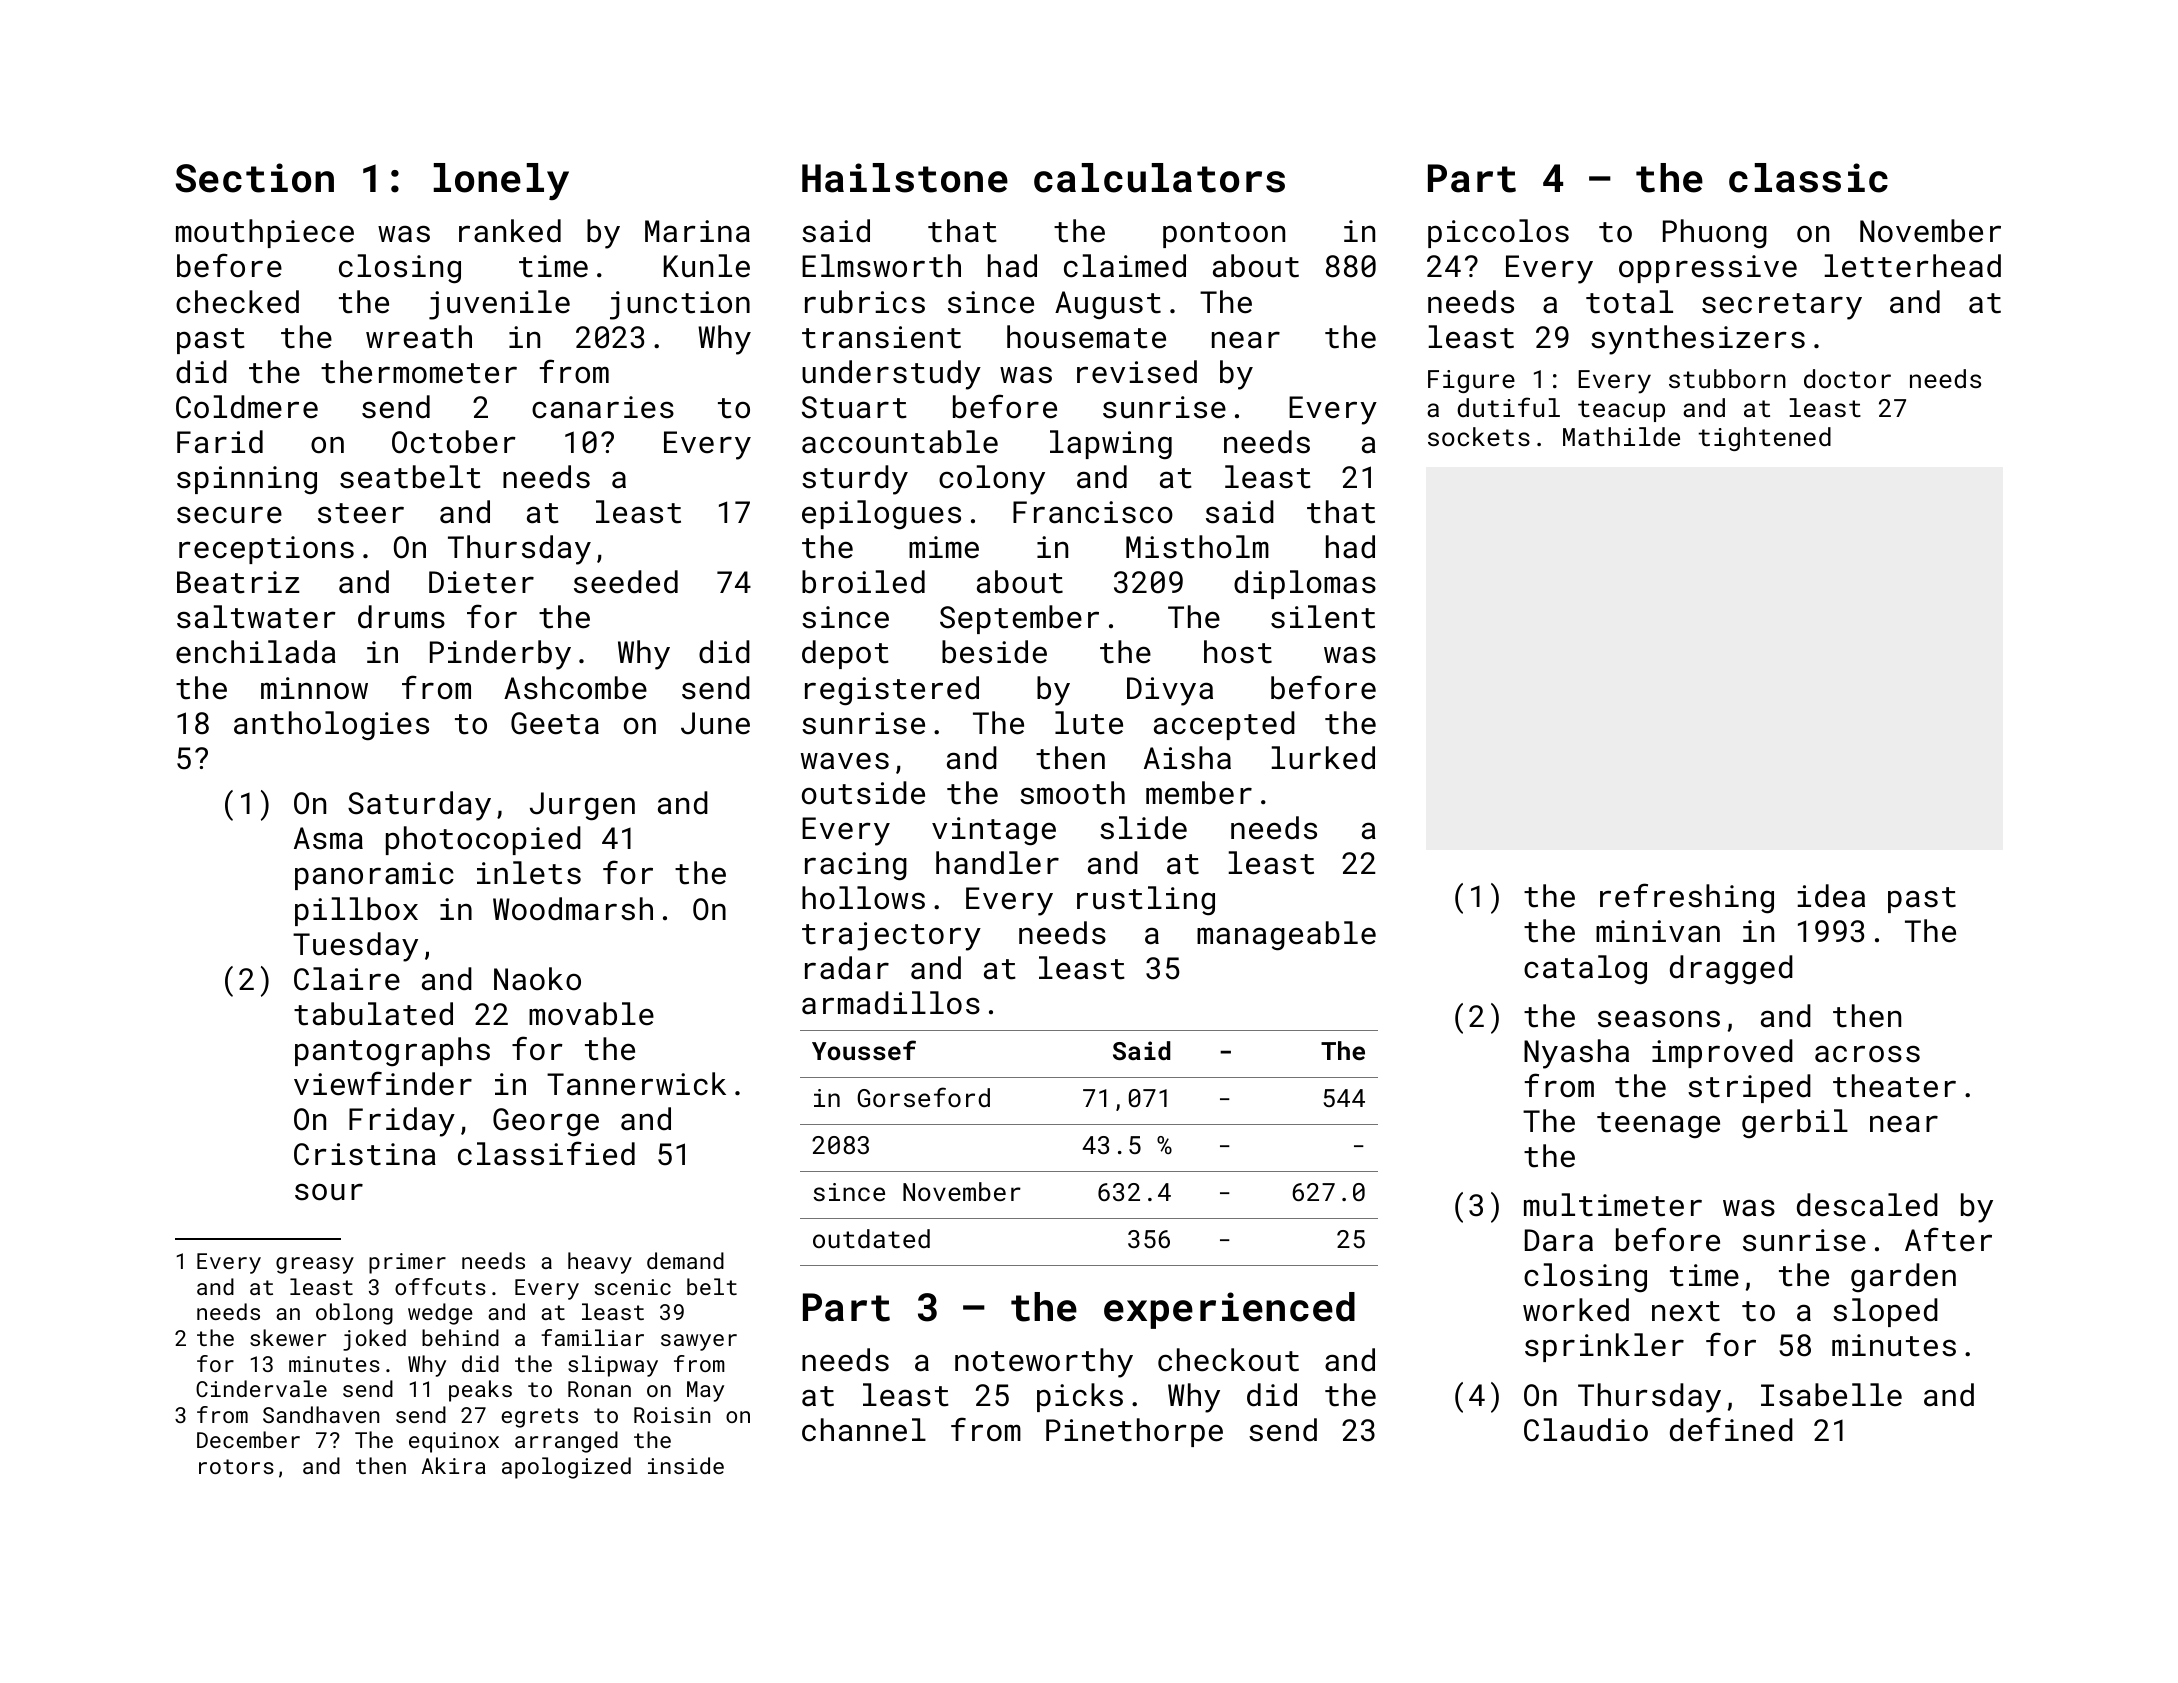  Describe the element at coordinates (1323, 617) in the document. I see `silent` at that location.
